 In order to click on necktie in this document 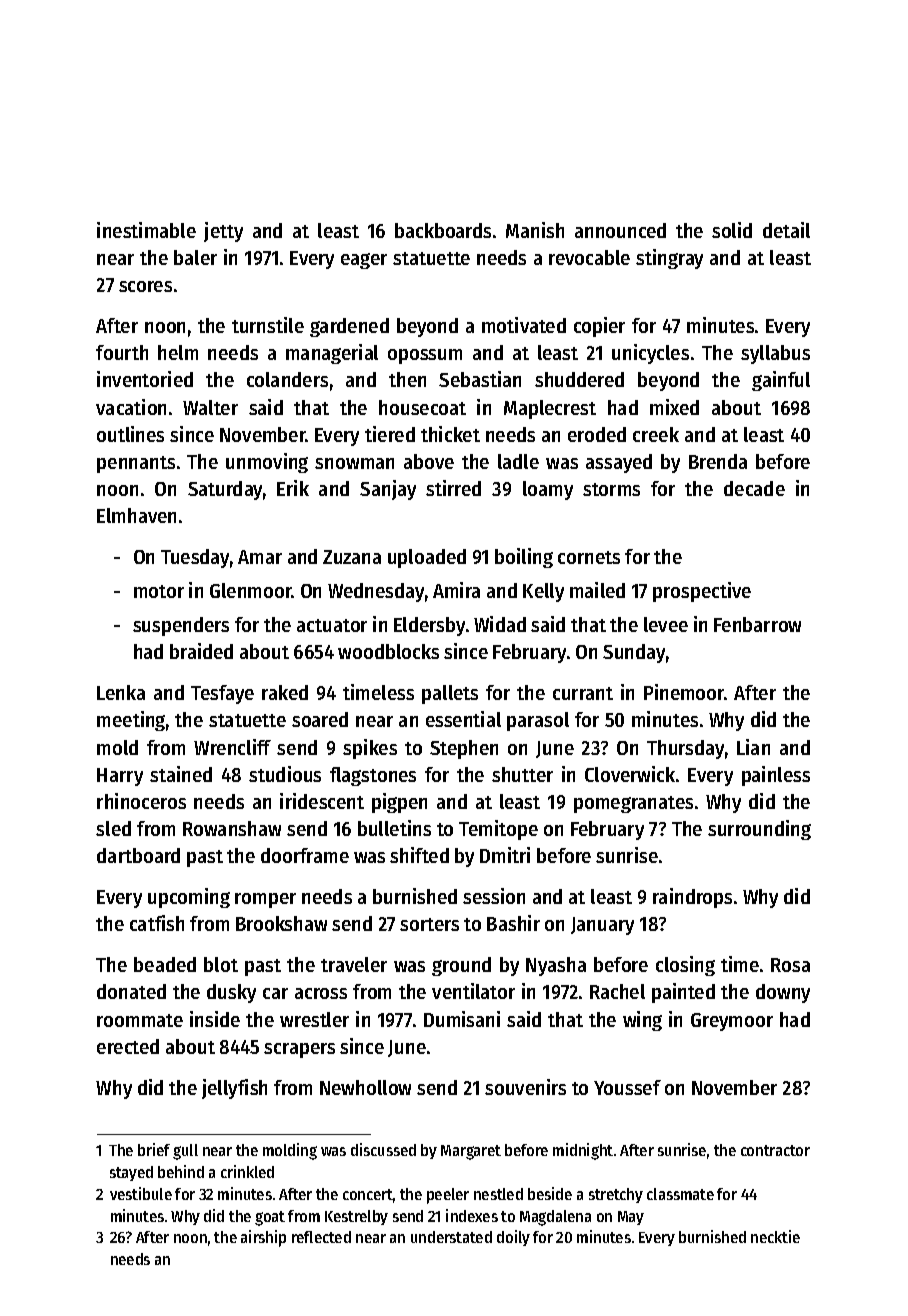, I will do `click(775, 1236)`.
